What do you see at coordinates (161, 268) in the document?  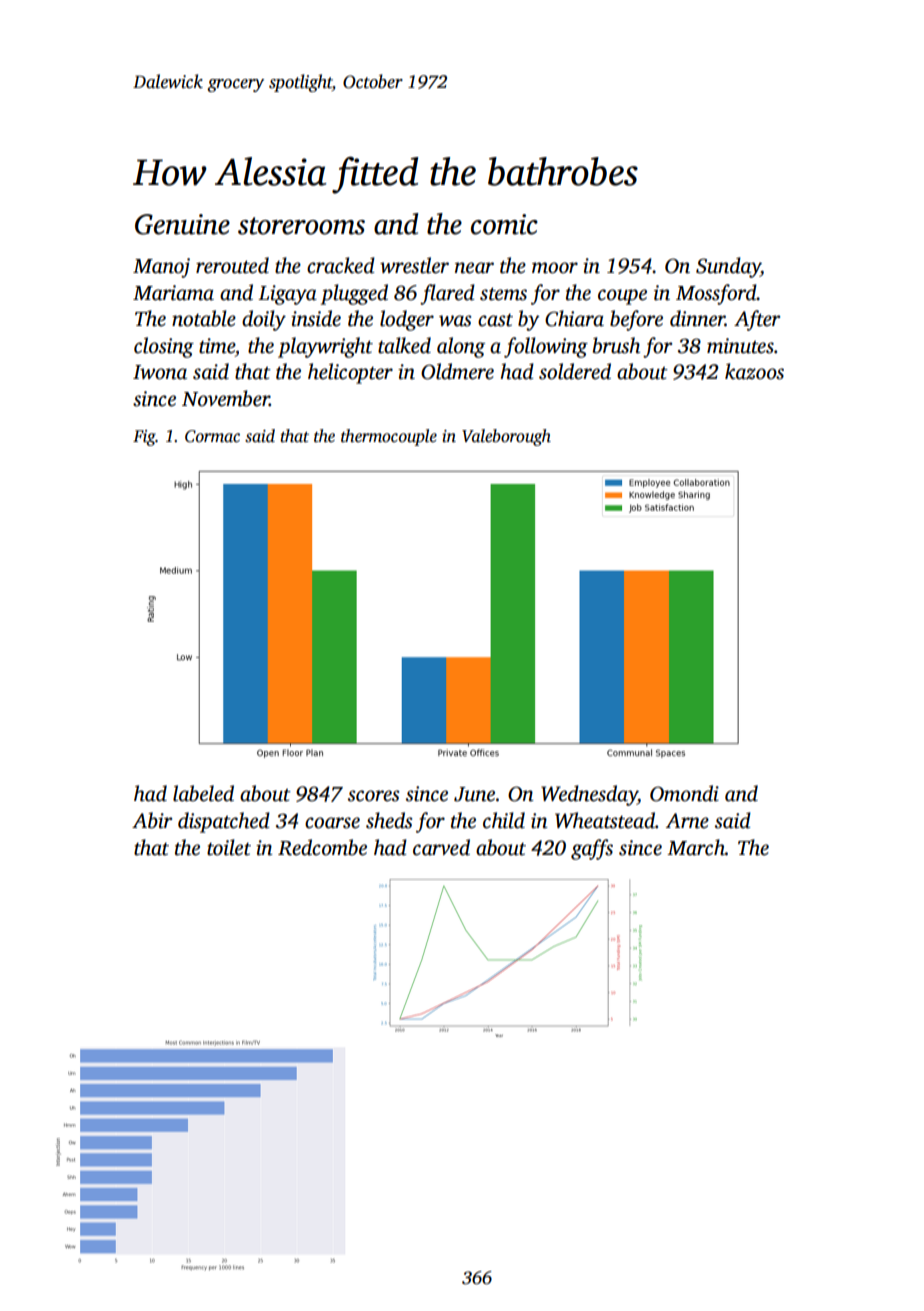 I see `Manoj` at bounding box center [161, 268].
